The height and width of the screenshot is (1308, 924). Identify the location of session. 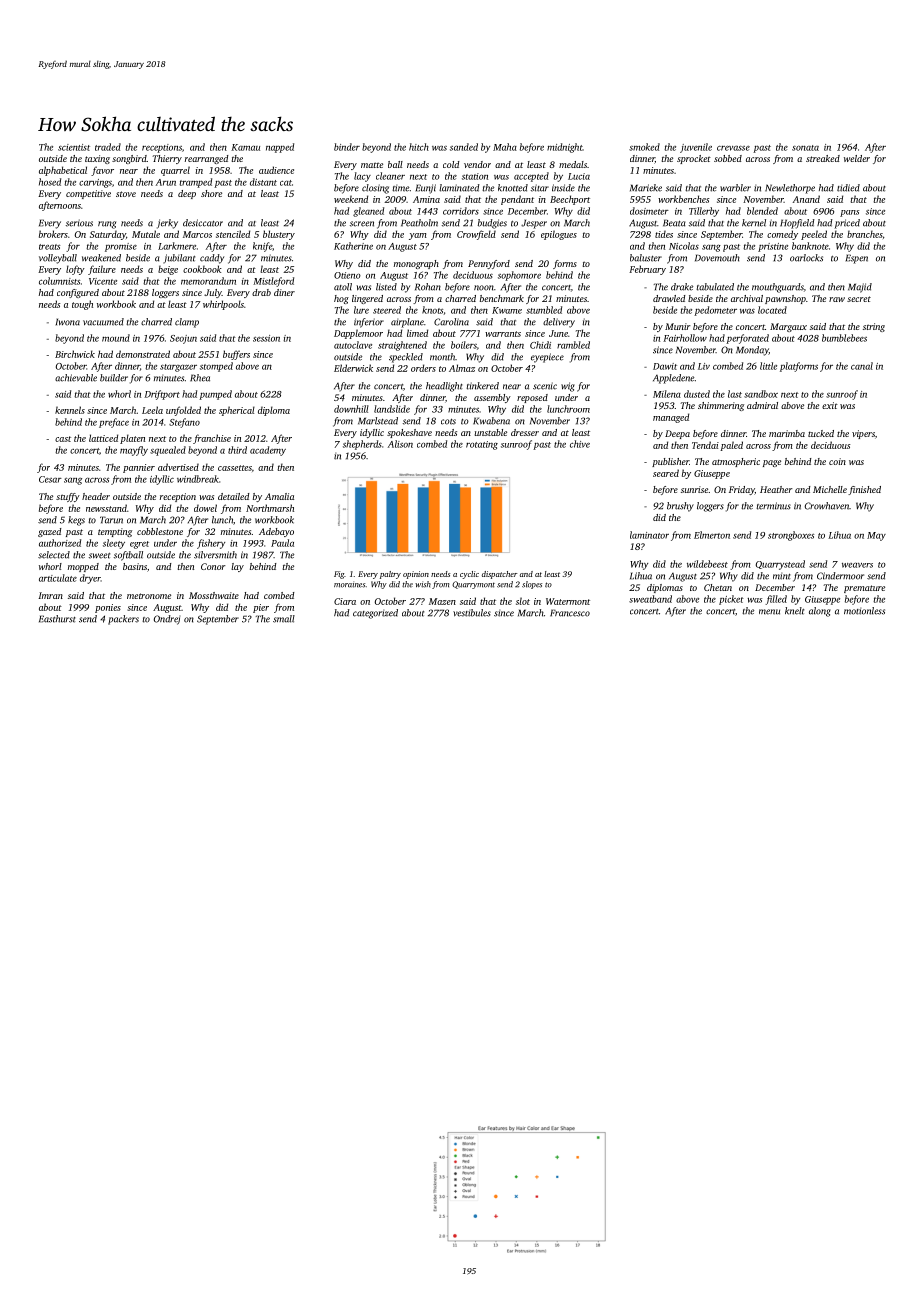
(266, 338).
